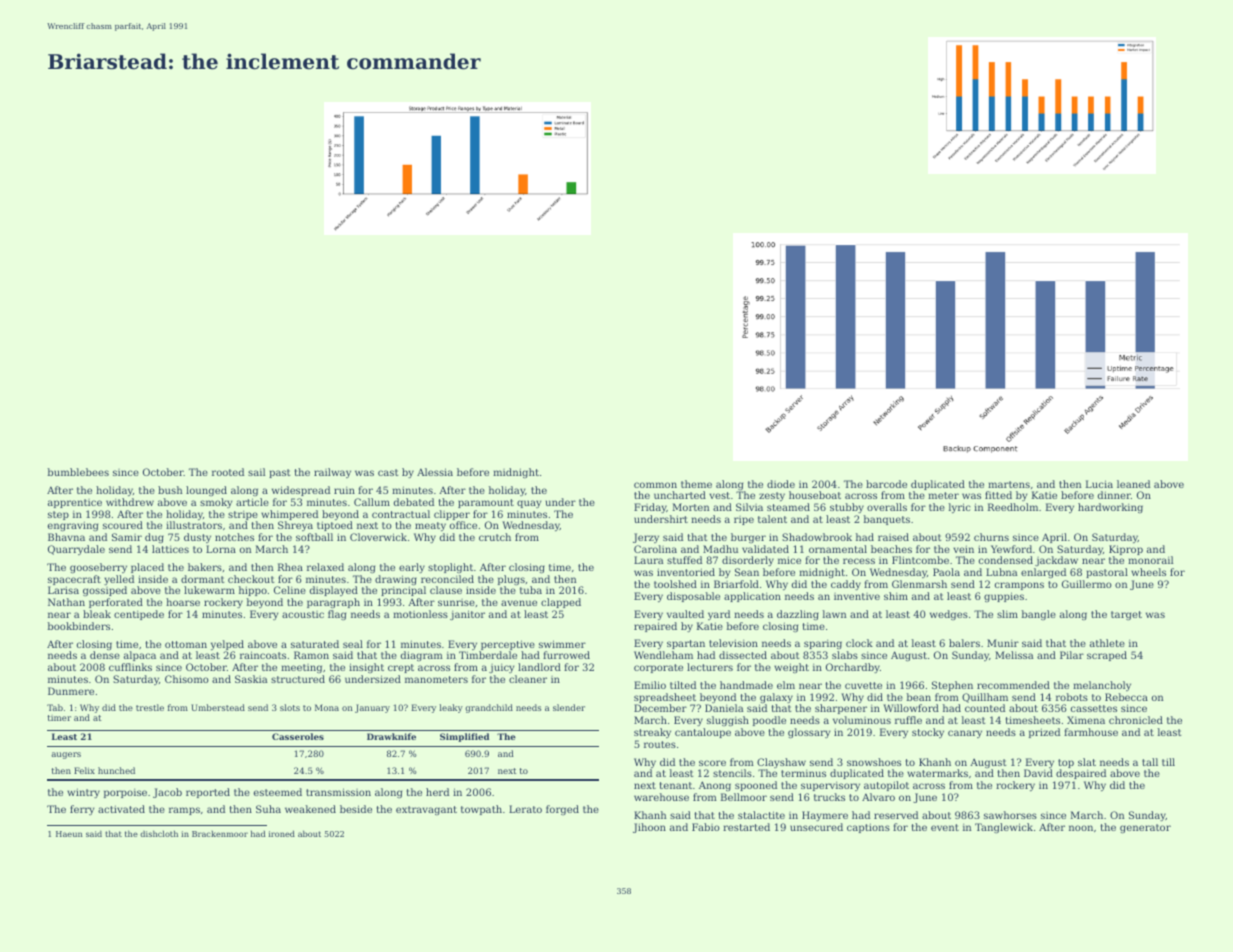 The image size is (1233, 952). Describe the element at coordinates (1107, 643) in the screenshot. I see `athlete` at that location.
